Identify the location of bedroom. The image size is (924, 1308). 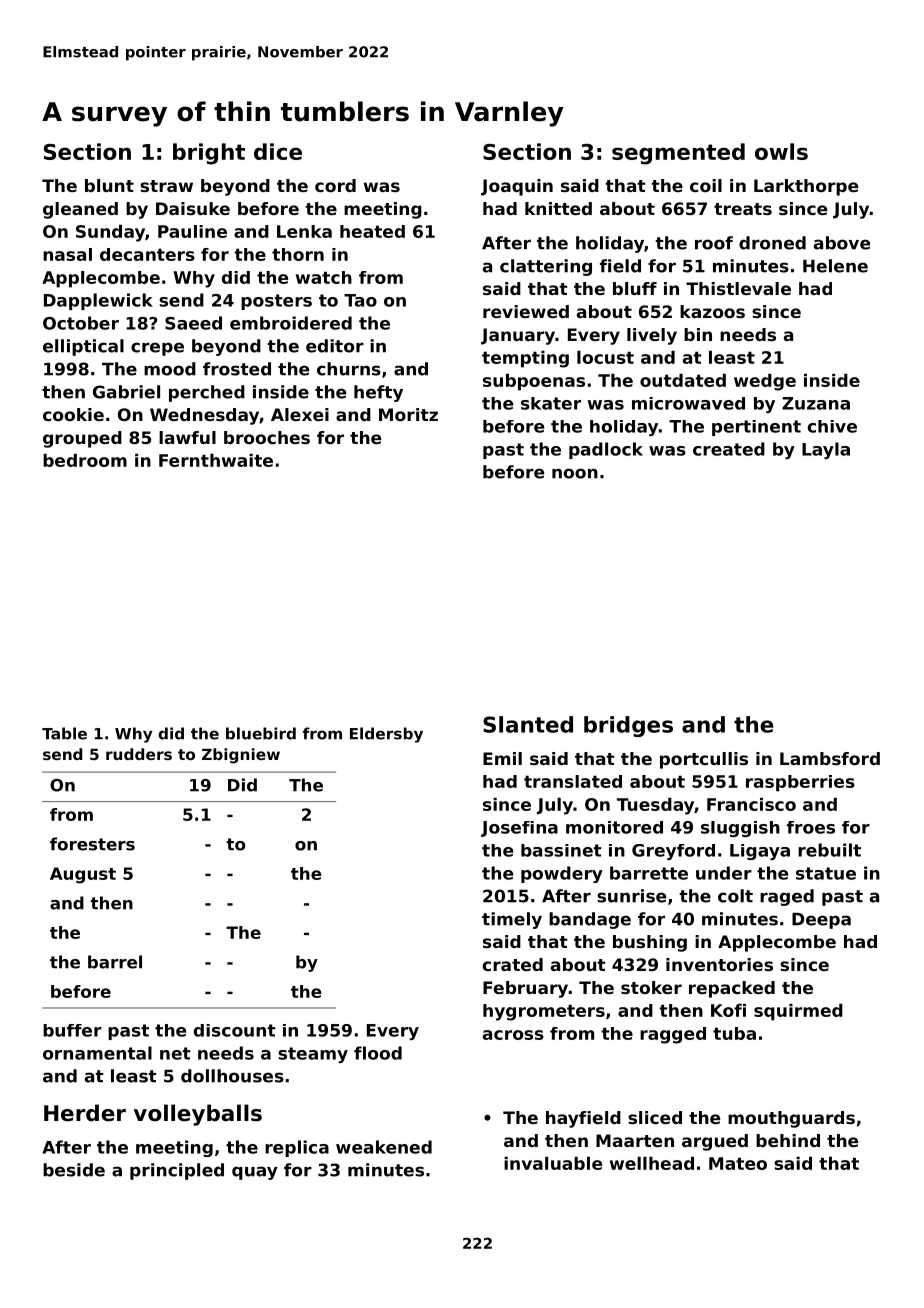
(85, 460).
